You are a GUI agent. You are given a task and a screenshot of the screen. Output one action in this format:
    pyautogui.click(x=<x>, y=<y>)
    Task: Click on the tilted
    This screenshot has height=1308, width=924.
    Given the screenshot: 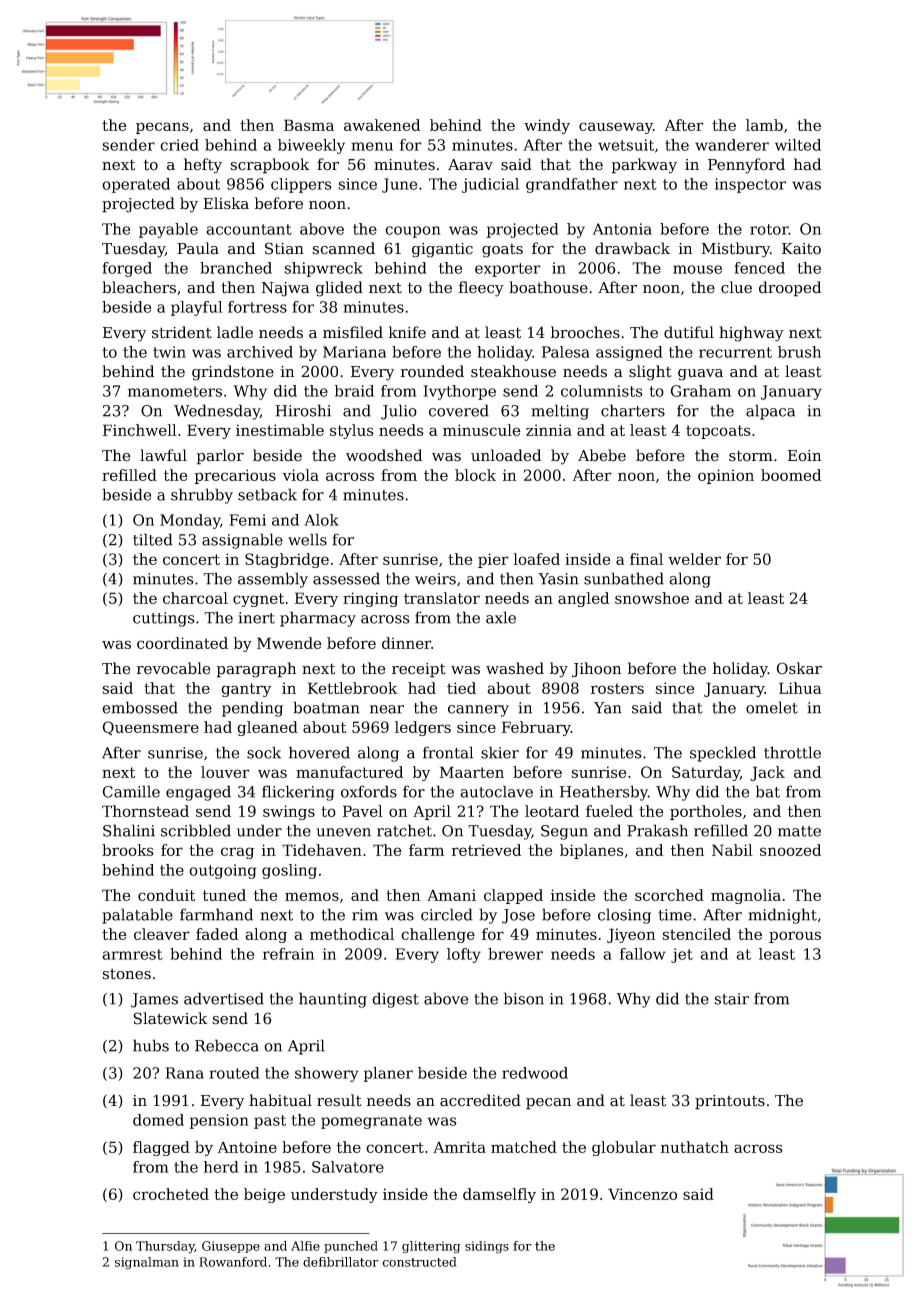 What is the action you would take?
    pyautogui.click(x=153, y=539)
